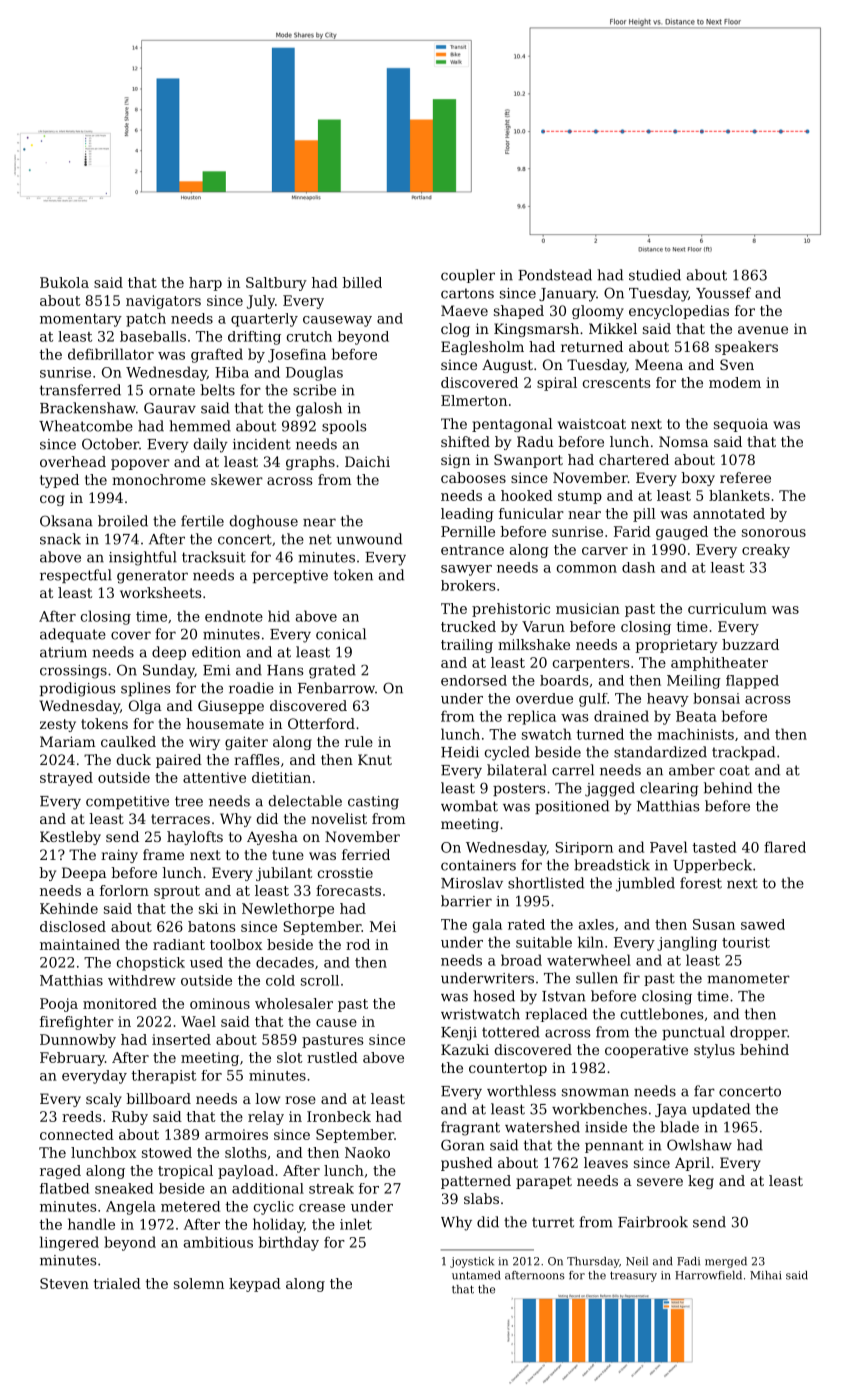 The image size is (849, 1400). I want to click on ambitious, so click(218, 1242).
